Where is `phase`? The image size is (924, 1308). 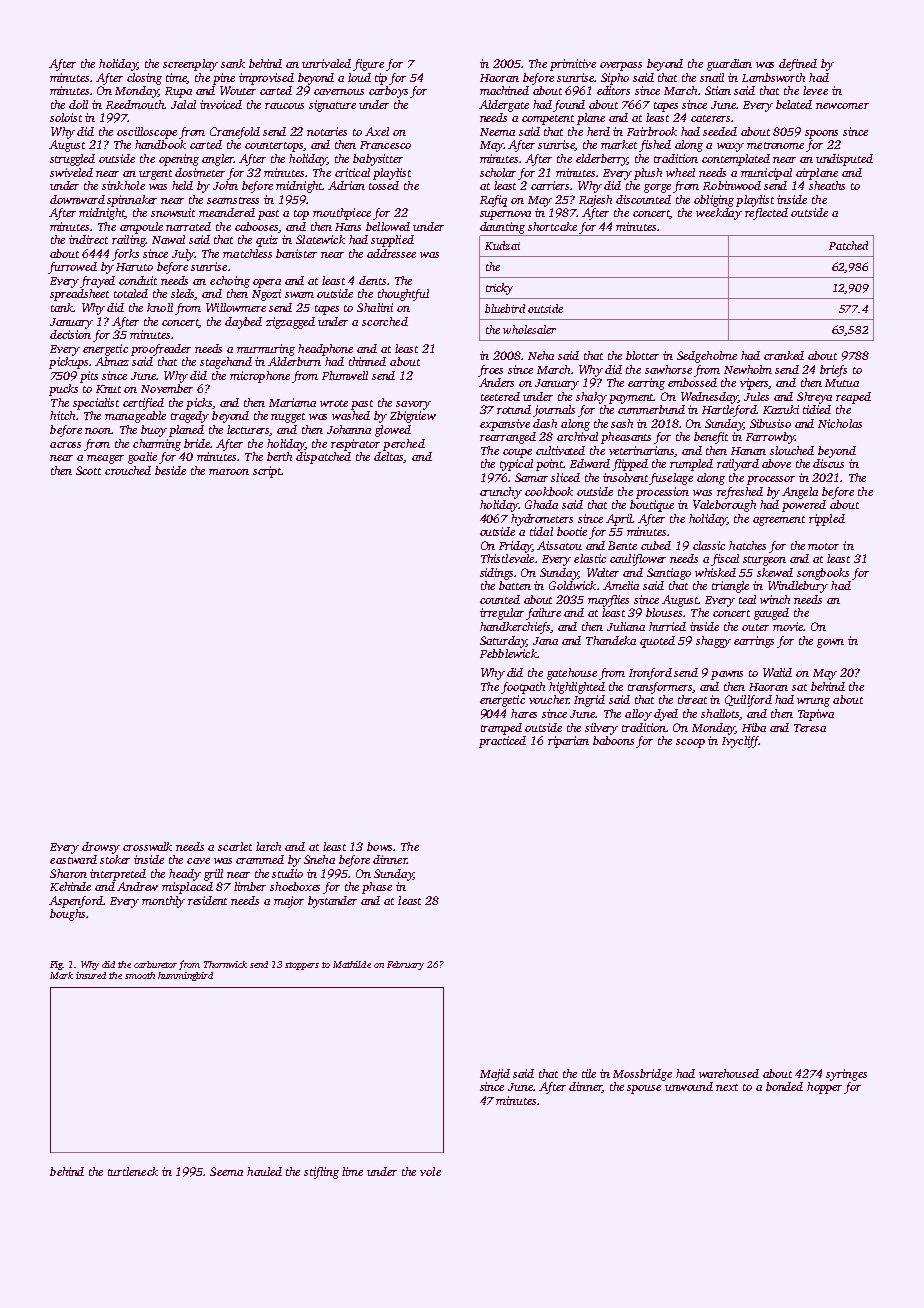 phase is located at coordinates (377, 888).
